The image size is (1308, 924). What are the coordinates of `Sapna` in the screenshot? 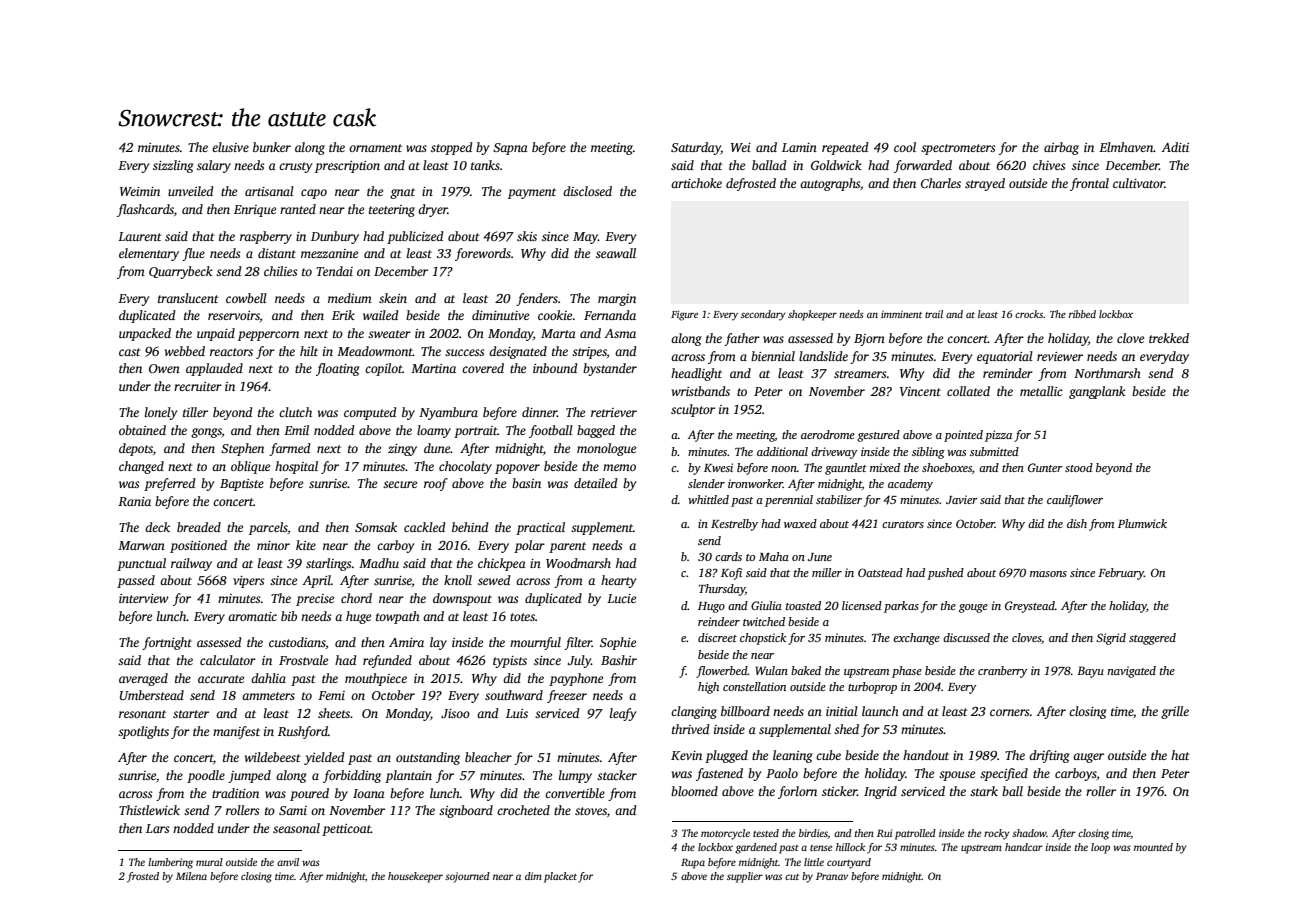 It's located at (510, 149).
